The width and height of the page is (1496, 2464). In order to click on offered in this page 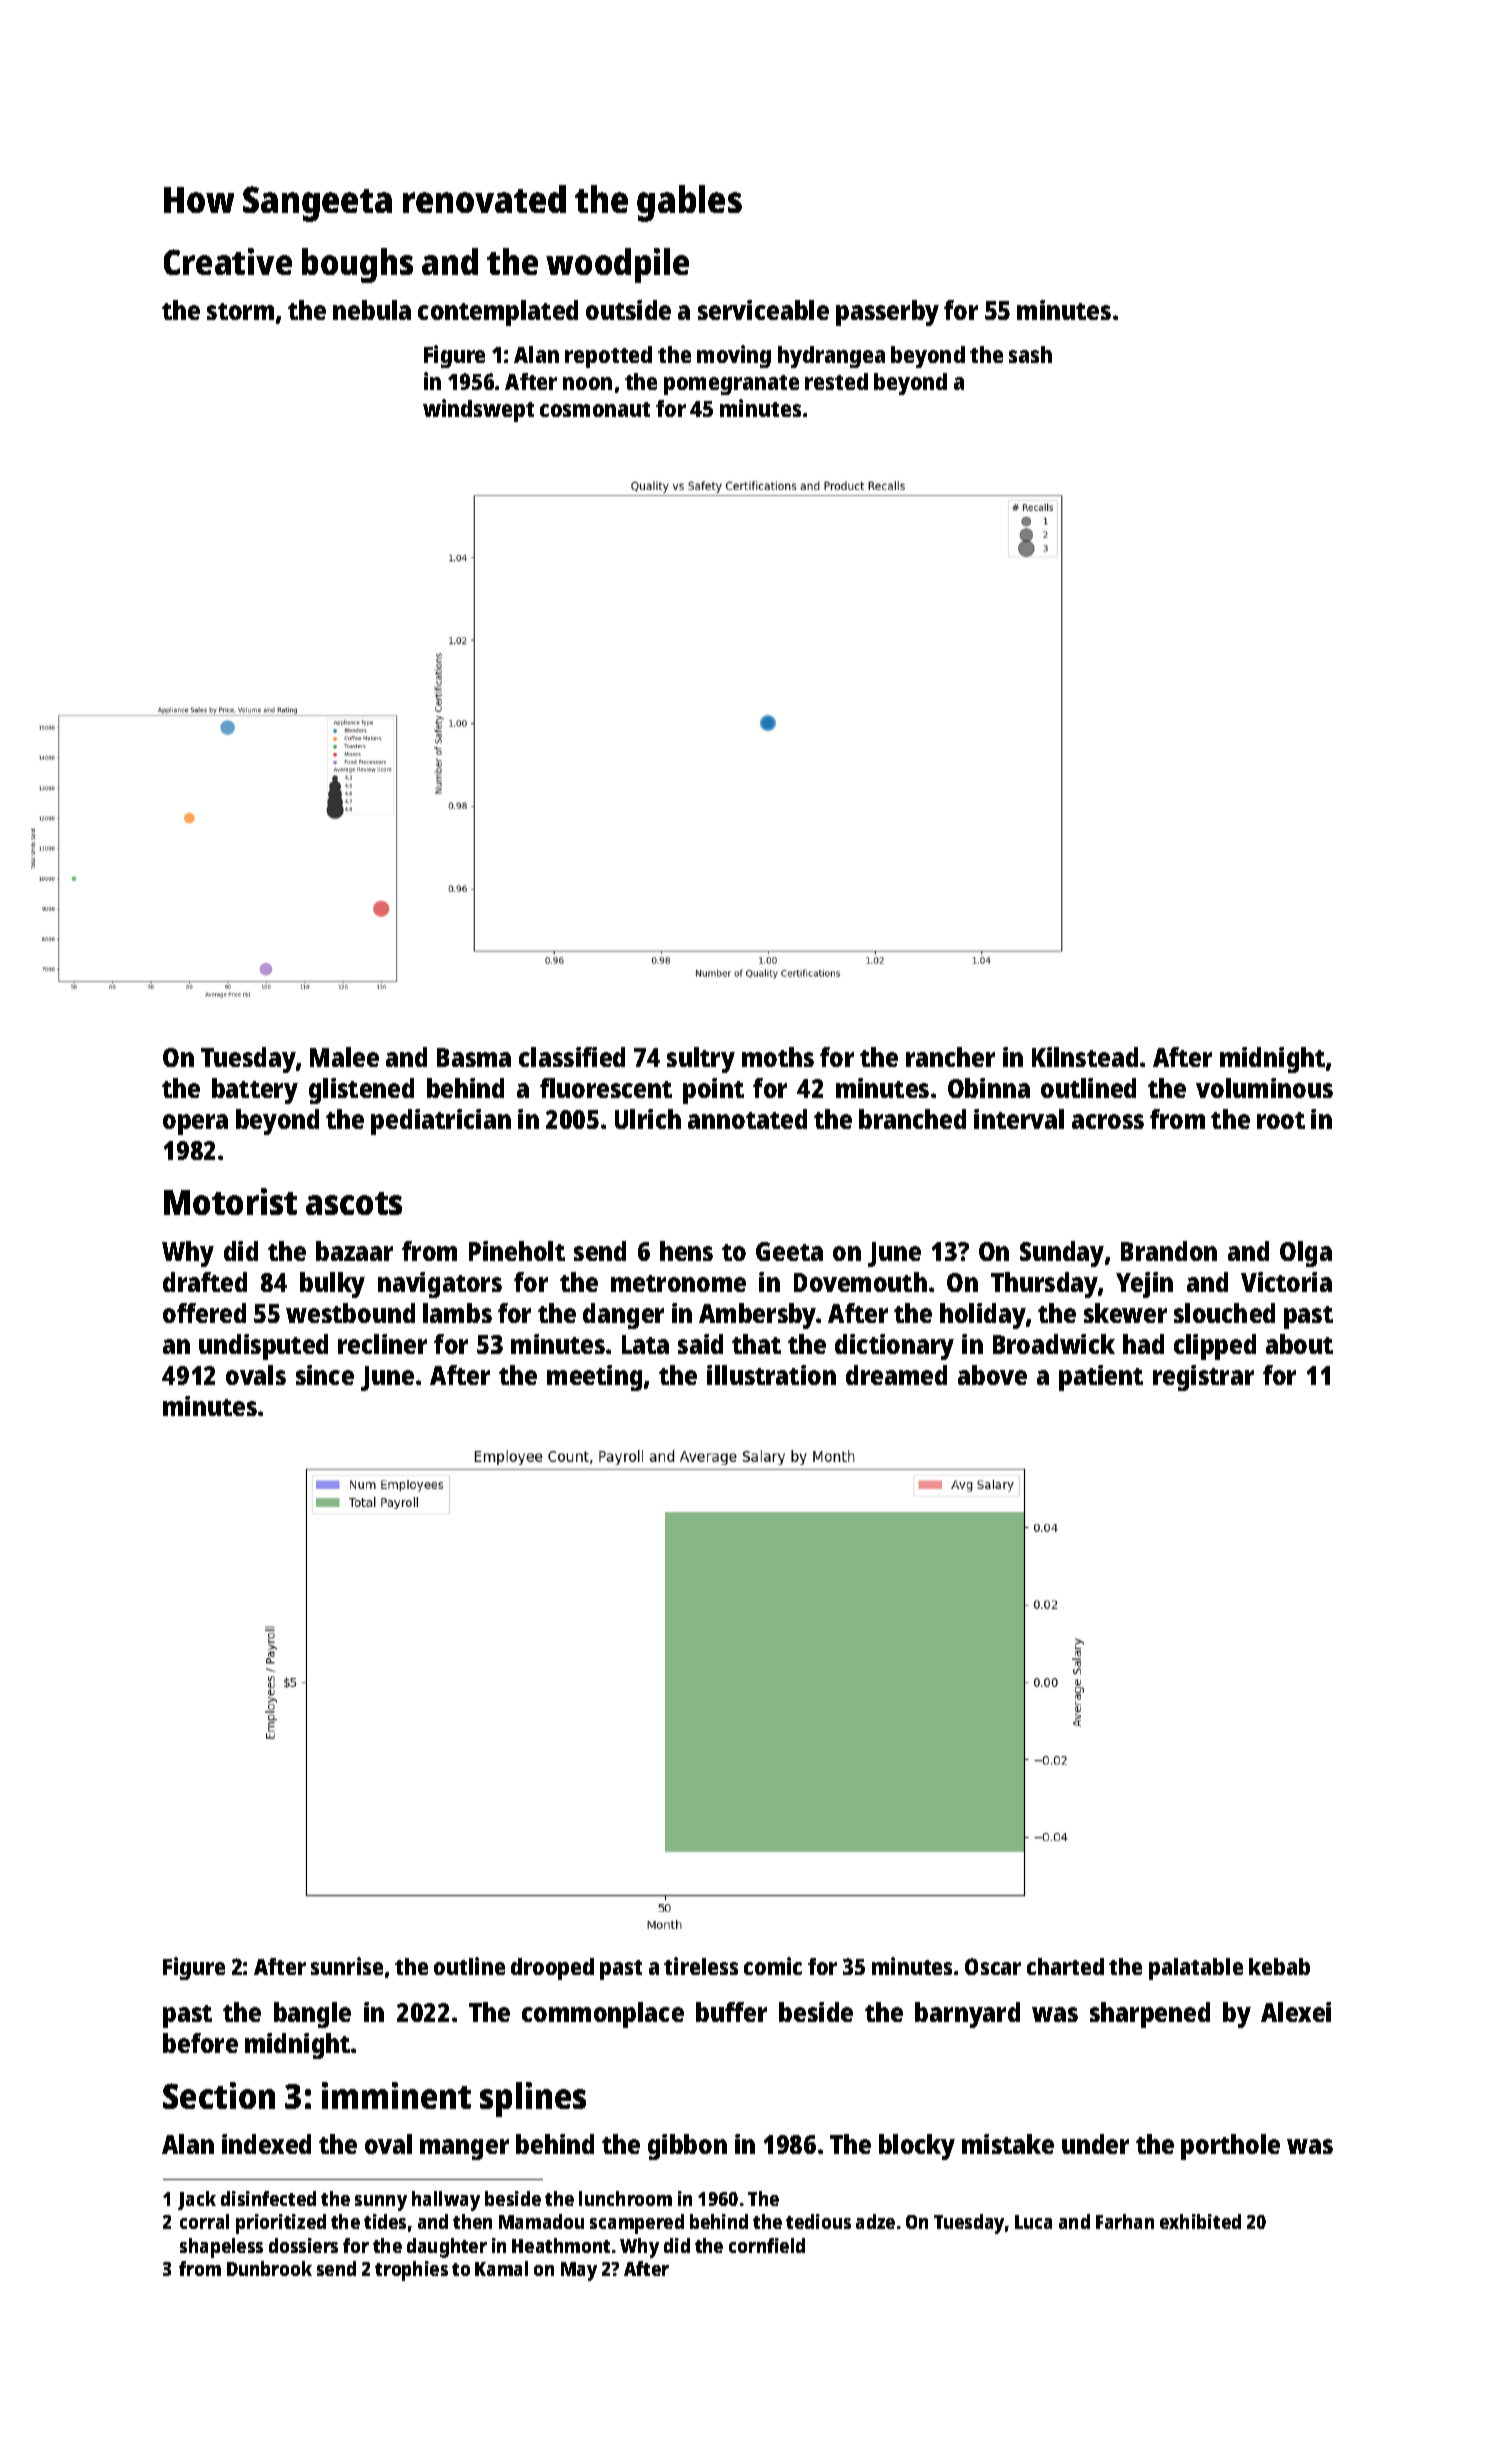, I will do `click(204, 1313)`.
